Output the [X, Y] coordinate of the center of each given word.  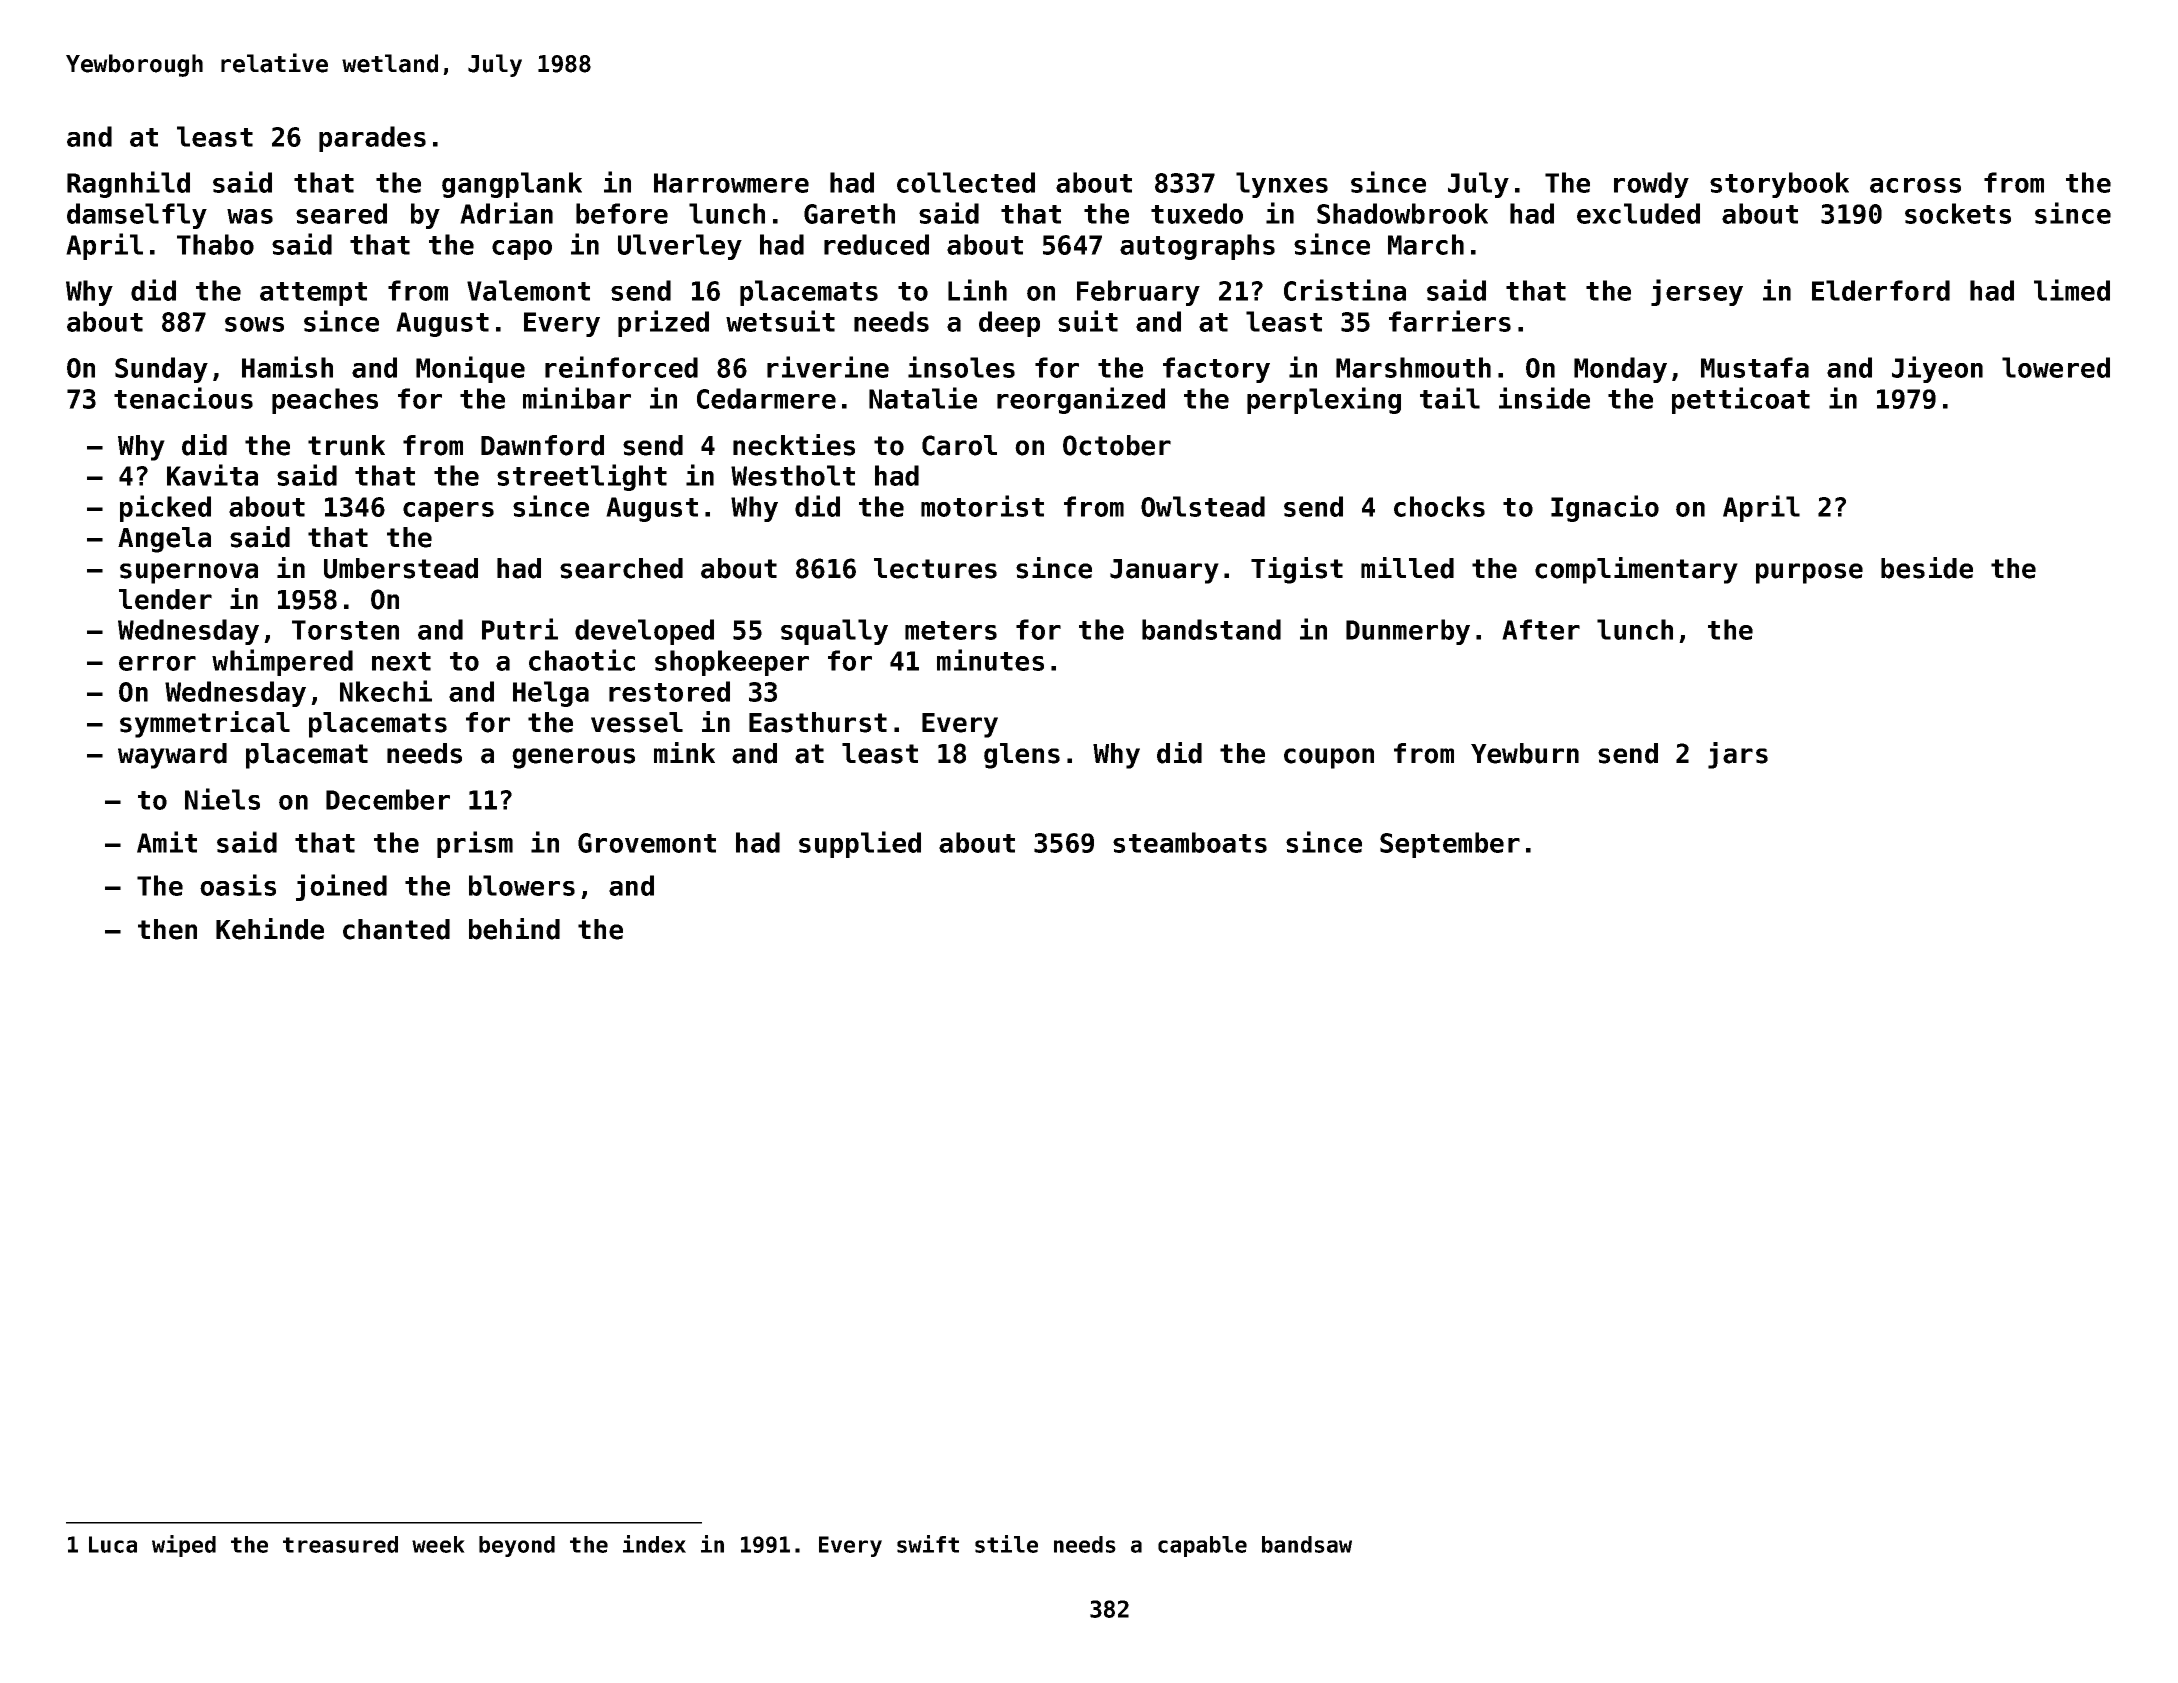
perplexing [1324, 400]
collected [966, 182]
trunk [346, 445]
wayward [172, 756]
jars [1738, 755]
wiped [184, 1546]
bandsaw [1307, 1544]
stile [1006, 1544]
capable [1202, 1546]
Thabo [215, 244]
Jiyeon [1937, 369]
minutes [990, 660]
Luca [113, 1544]
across [1915, 185]
